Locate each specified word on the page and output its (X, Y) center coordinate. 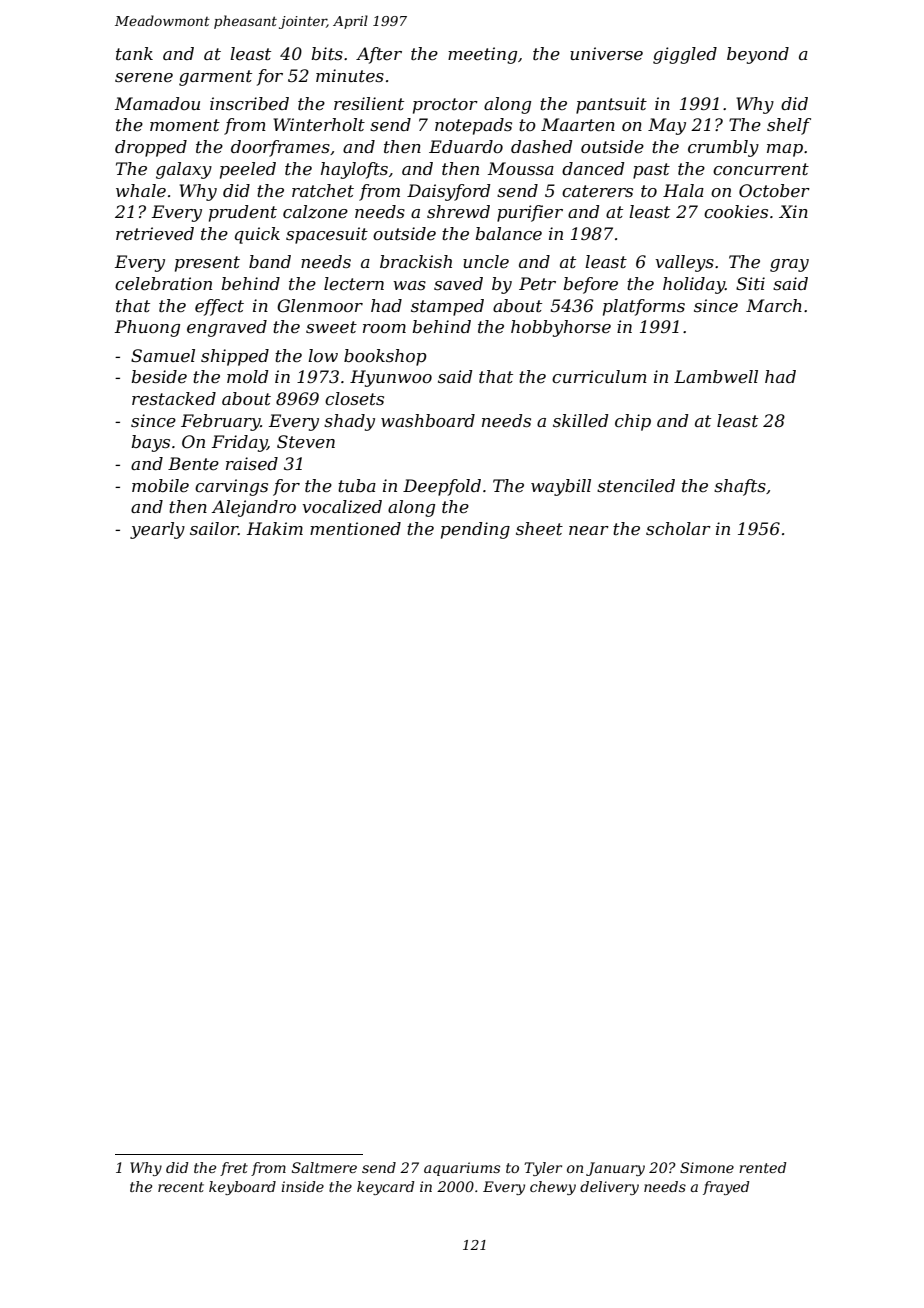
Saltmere (324, 1167)
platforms (644, 307)
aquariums (462, 1169)
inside (302, 1186)
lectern (354, 283)
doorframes (280, 148)
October (774, 190)
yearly (157, 530)
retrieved (155, 233)
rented (763, 1167)
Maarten (578, 124)
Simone (707, 1167)
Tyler (543, 1169)
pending (475, 530)
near (589, 530)
